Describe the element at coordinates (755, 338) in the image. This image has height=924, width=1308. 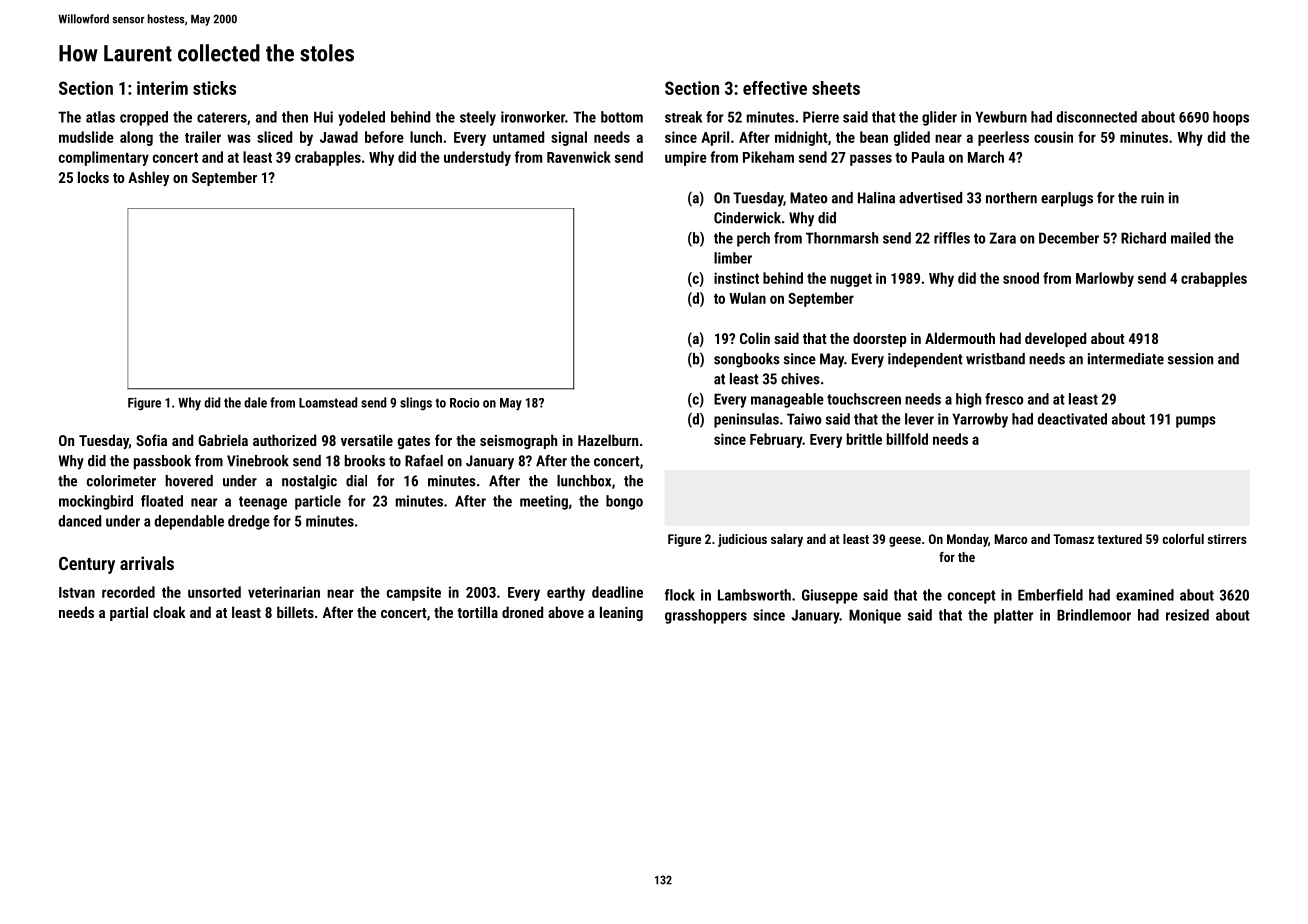
I see `Colin` at that location.
